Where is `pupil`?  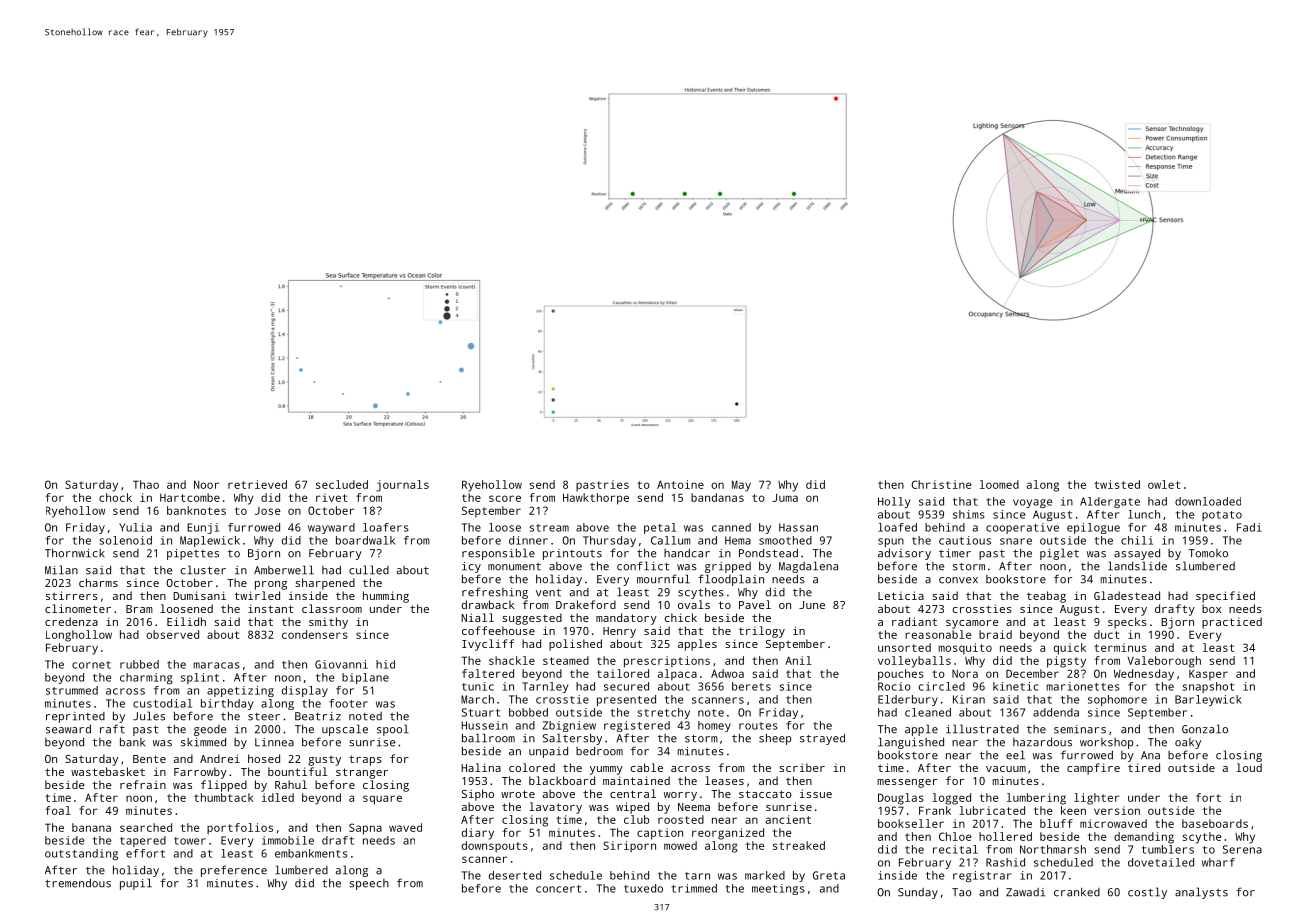
pupil is located at coordinates (136, 884).
